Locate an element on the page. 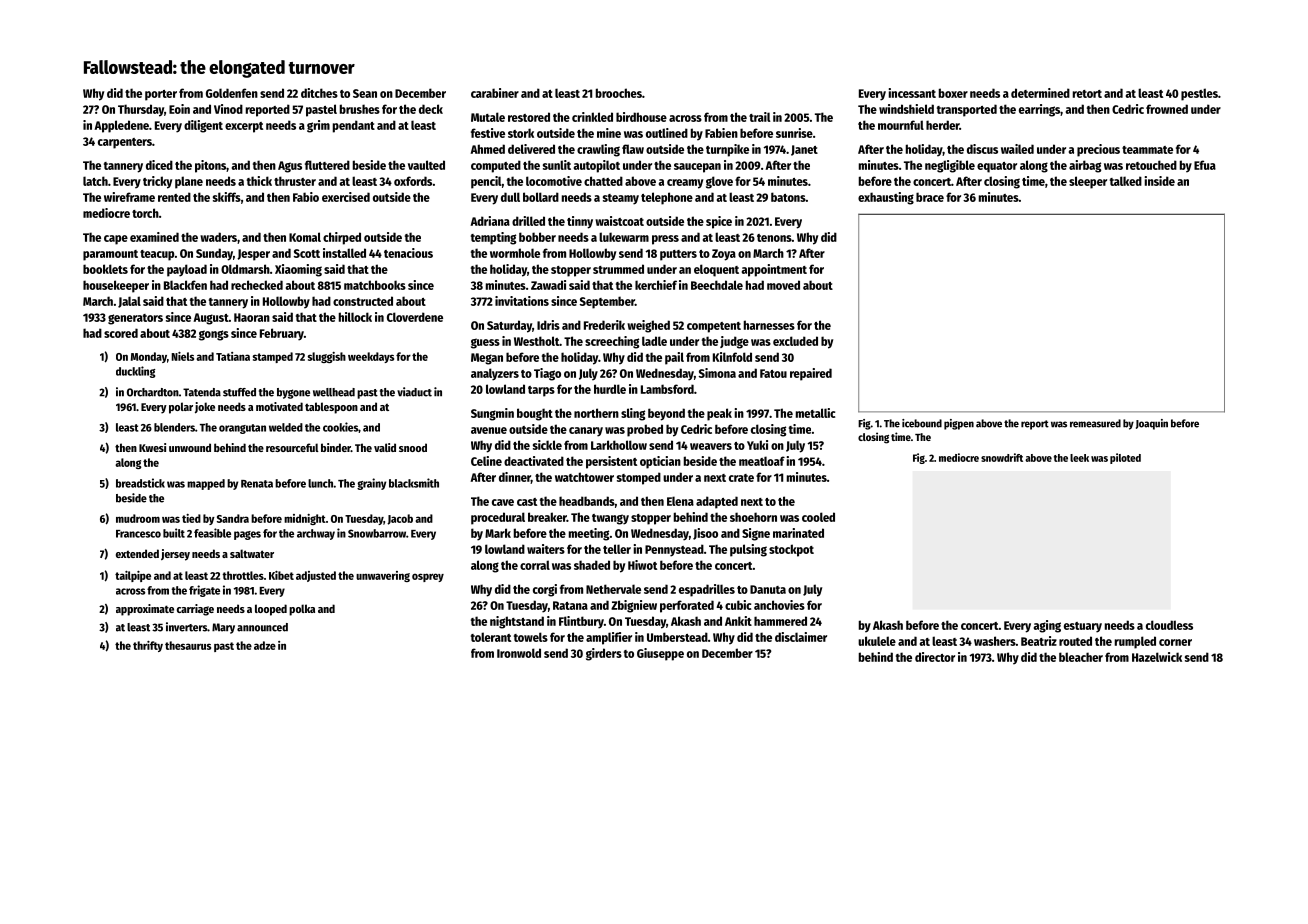 Image resolution: width=1308 pixels, height=924 pixels. analyzers is located at coordinates (495, 374).
